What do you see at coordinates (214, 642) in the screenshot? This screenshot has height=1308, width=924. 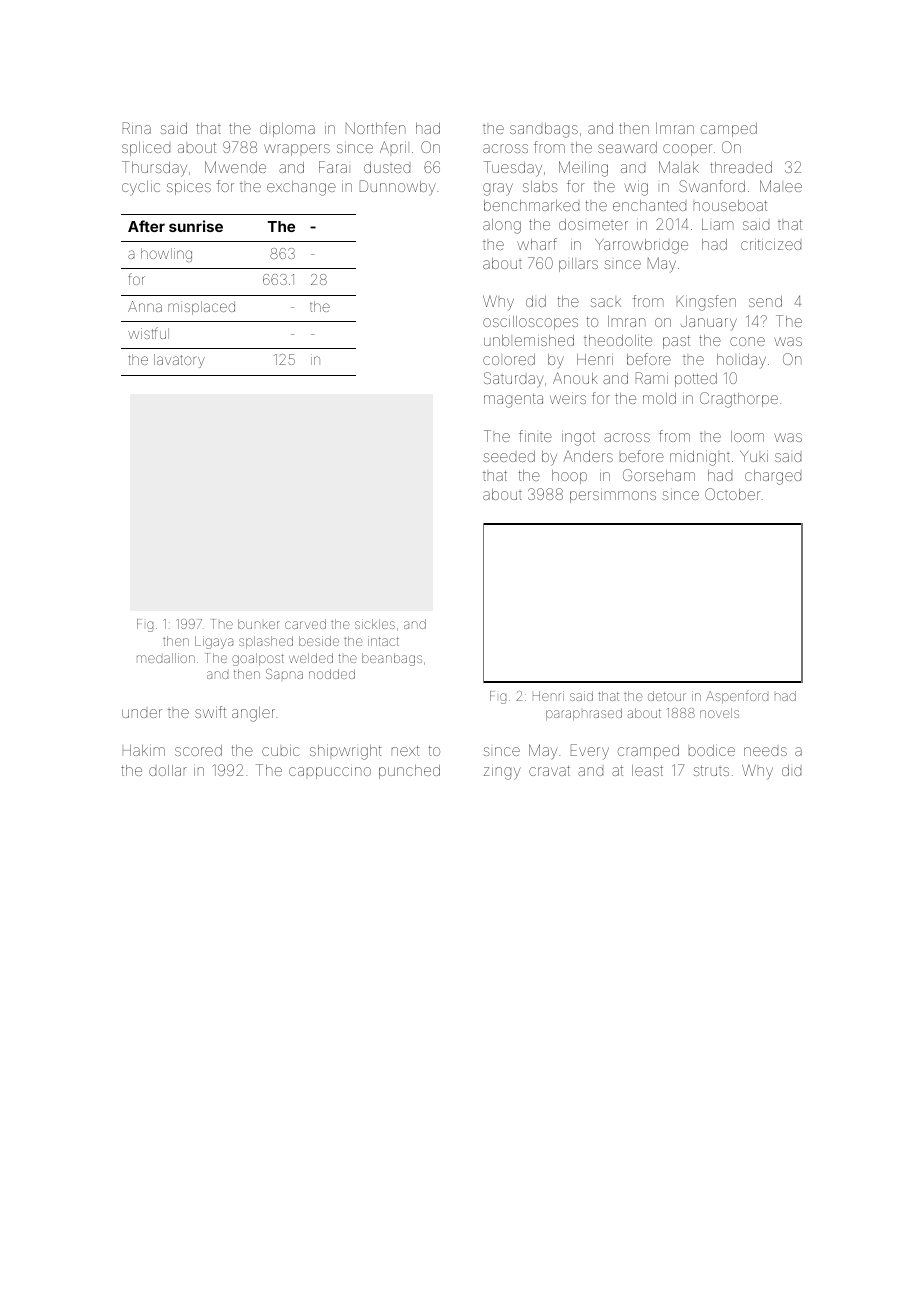 I see `Ligaya` at bounding box center [214, 642].
